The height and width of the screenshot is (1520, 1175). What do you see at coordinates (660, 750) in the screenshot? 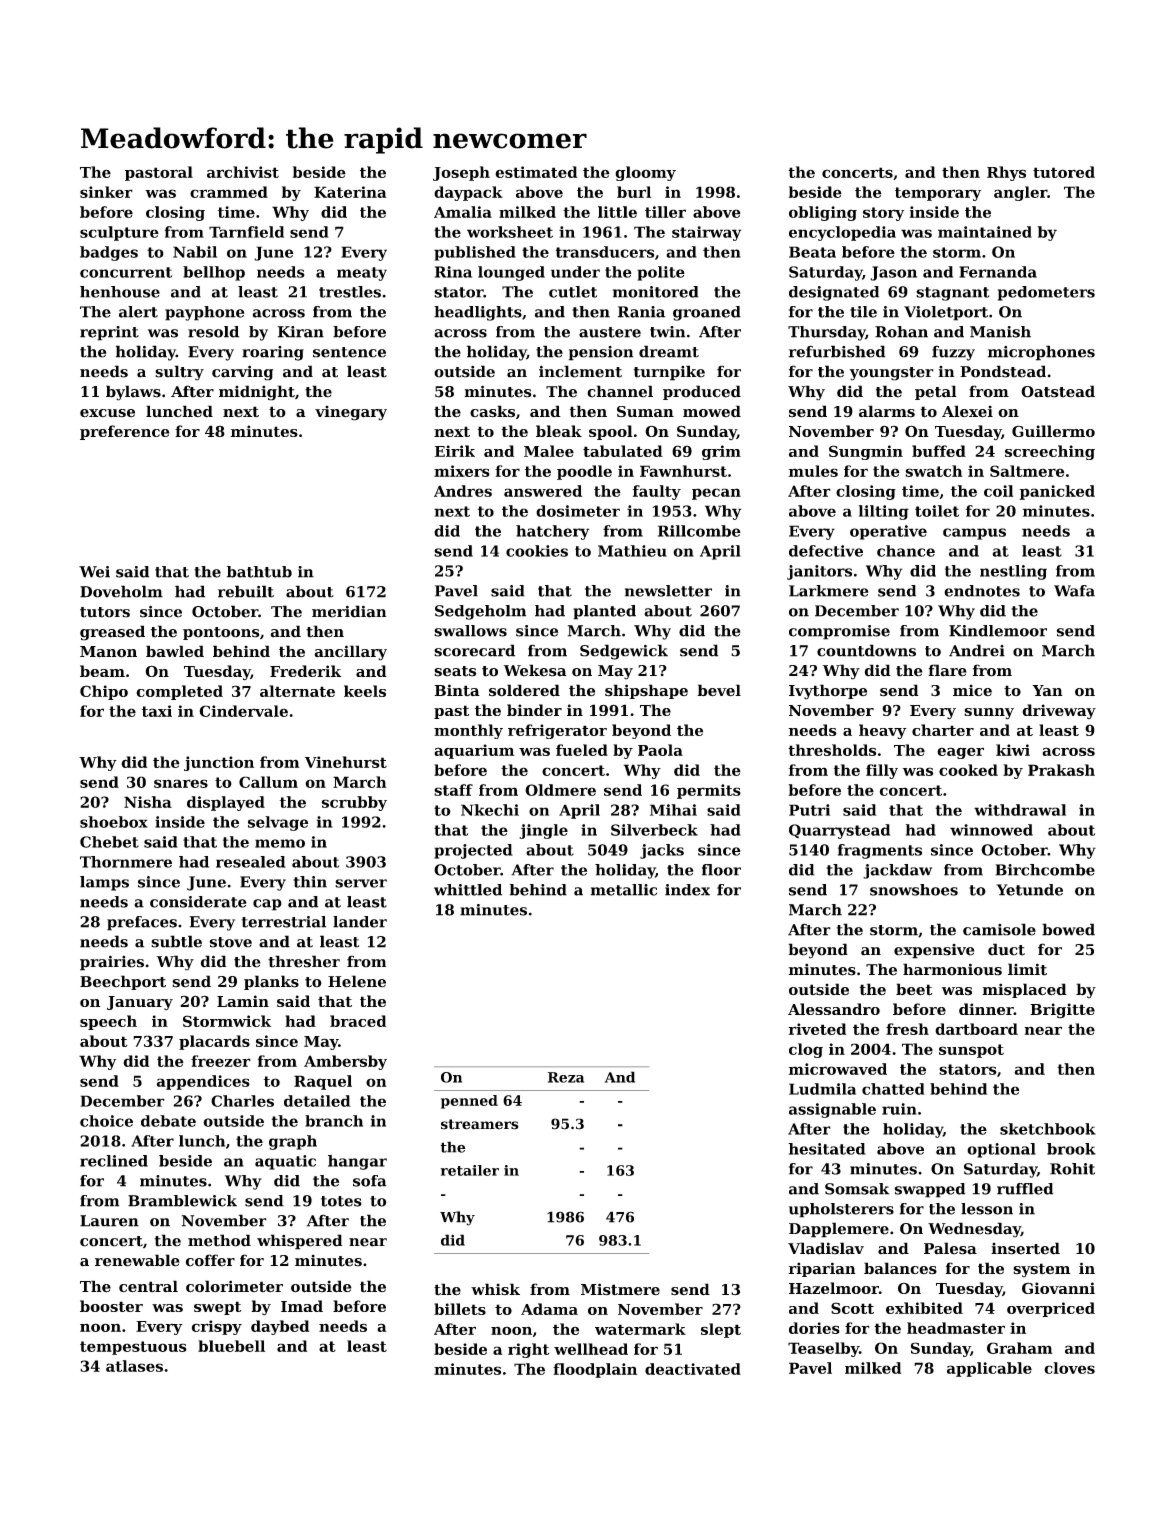
I see `Paola` at bounding box center [660, 750].
